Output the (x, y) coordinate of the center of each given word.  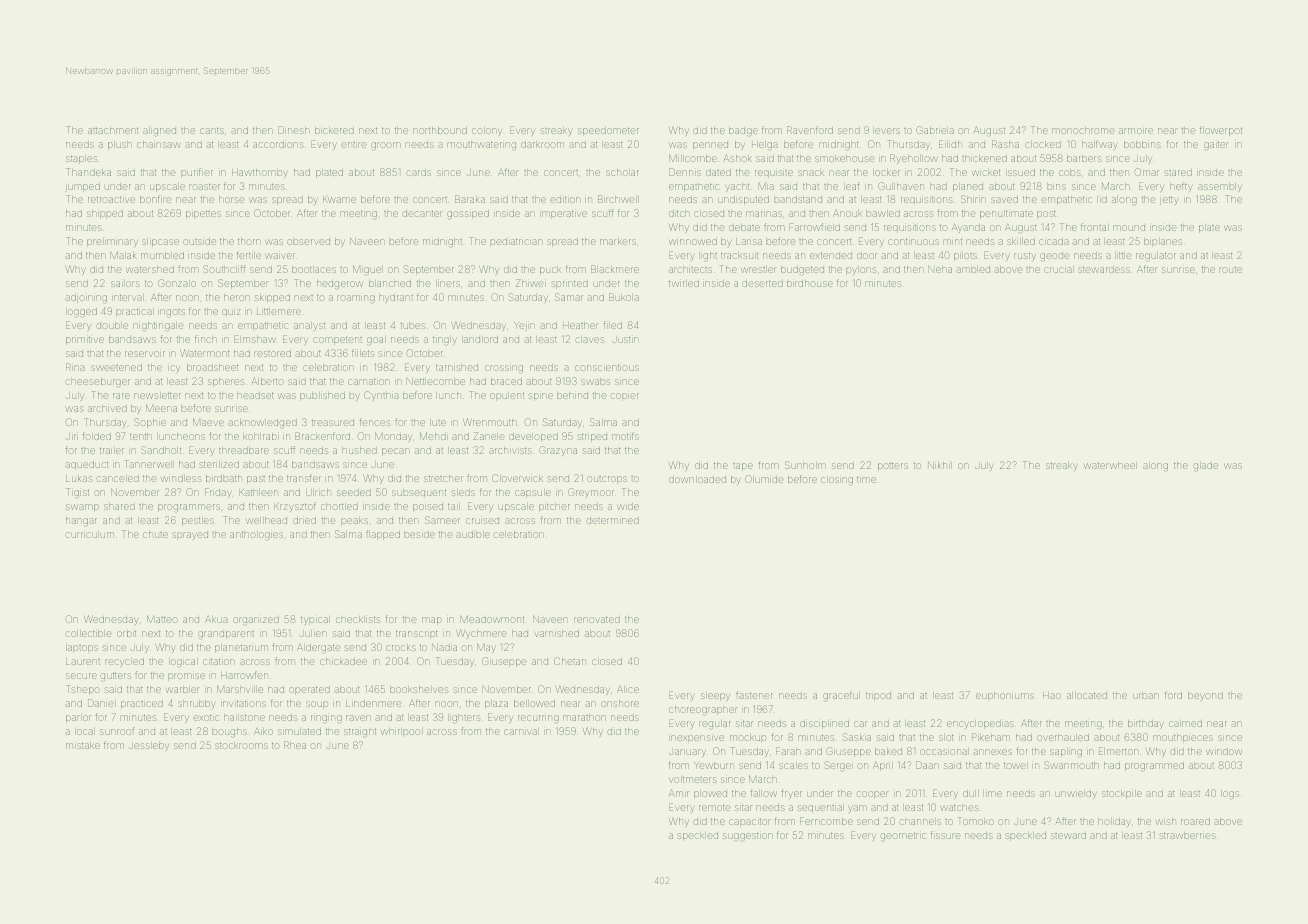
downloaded (697, 480)
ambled (973, 270)
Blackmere (615, 269)
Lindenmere (374, 704)
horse (232, 200)
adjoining (86, 299)
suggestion (747, 837)
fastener (754, 695)
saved (1005, 200)
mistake (83, 746)
